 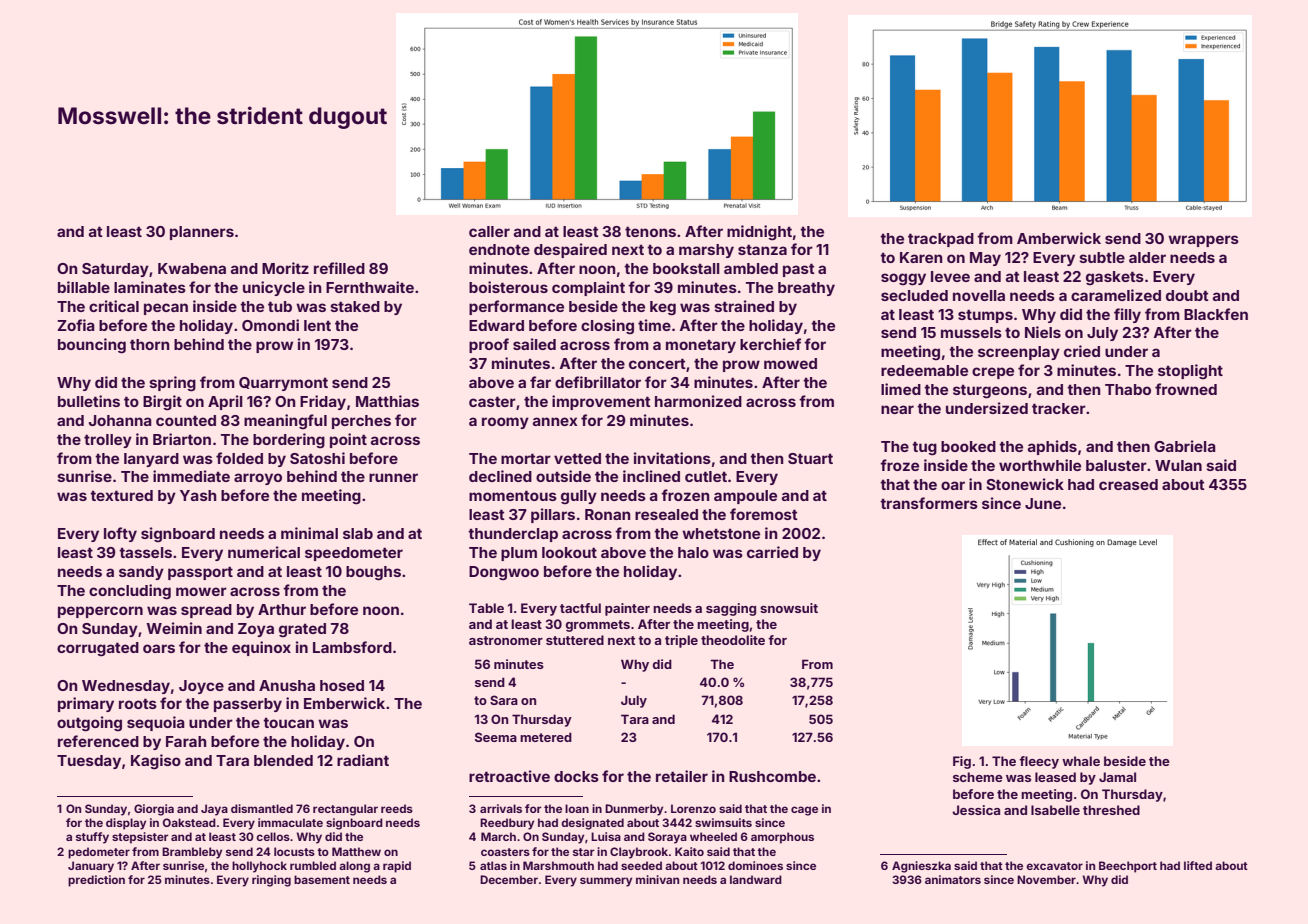 I want to click on tenons, so click(x=650, y=231).
